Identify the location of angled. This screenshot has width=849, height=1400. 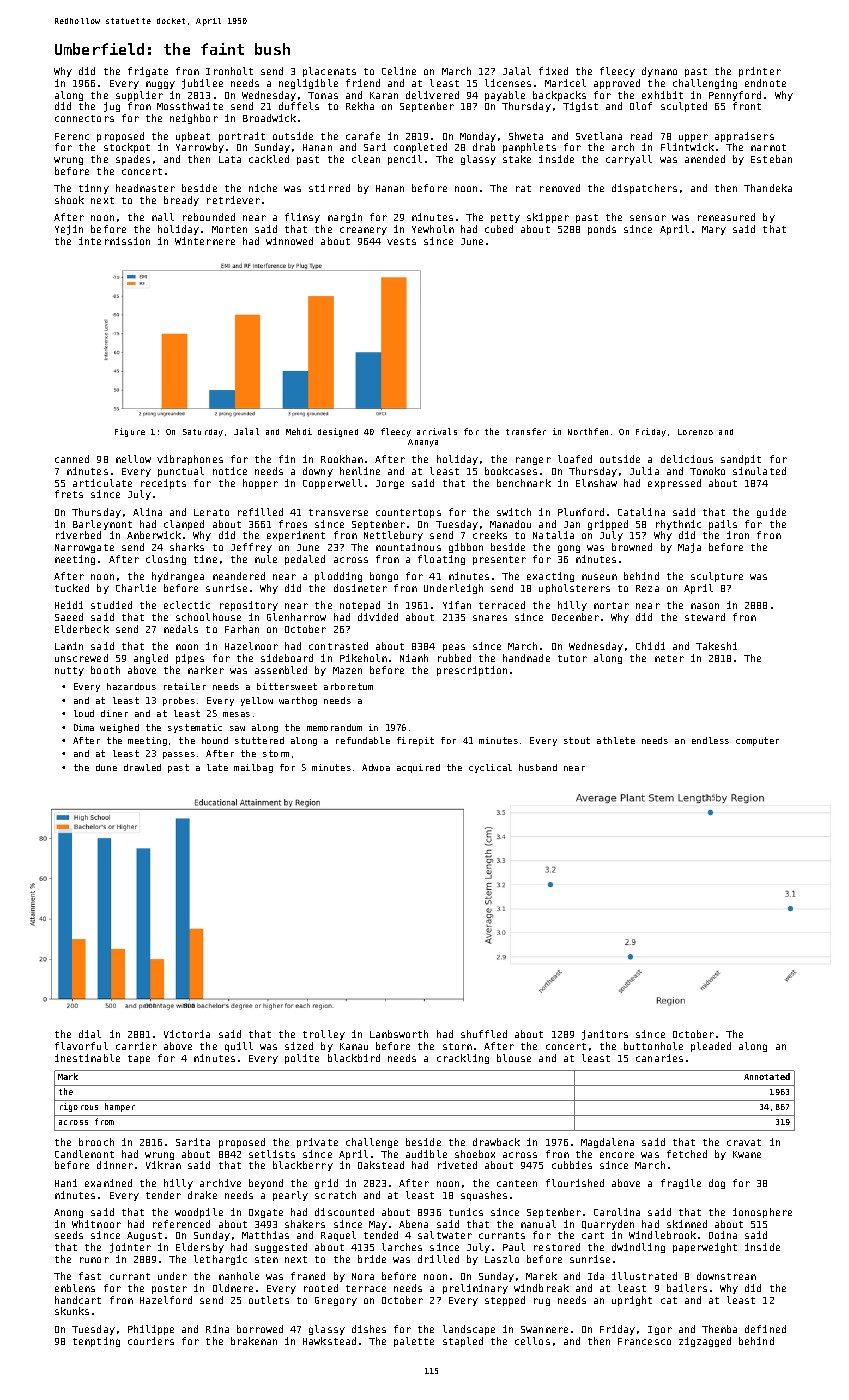
(151, 659).
